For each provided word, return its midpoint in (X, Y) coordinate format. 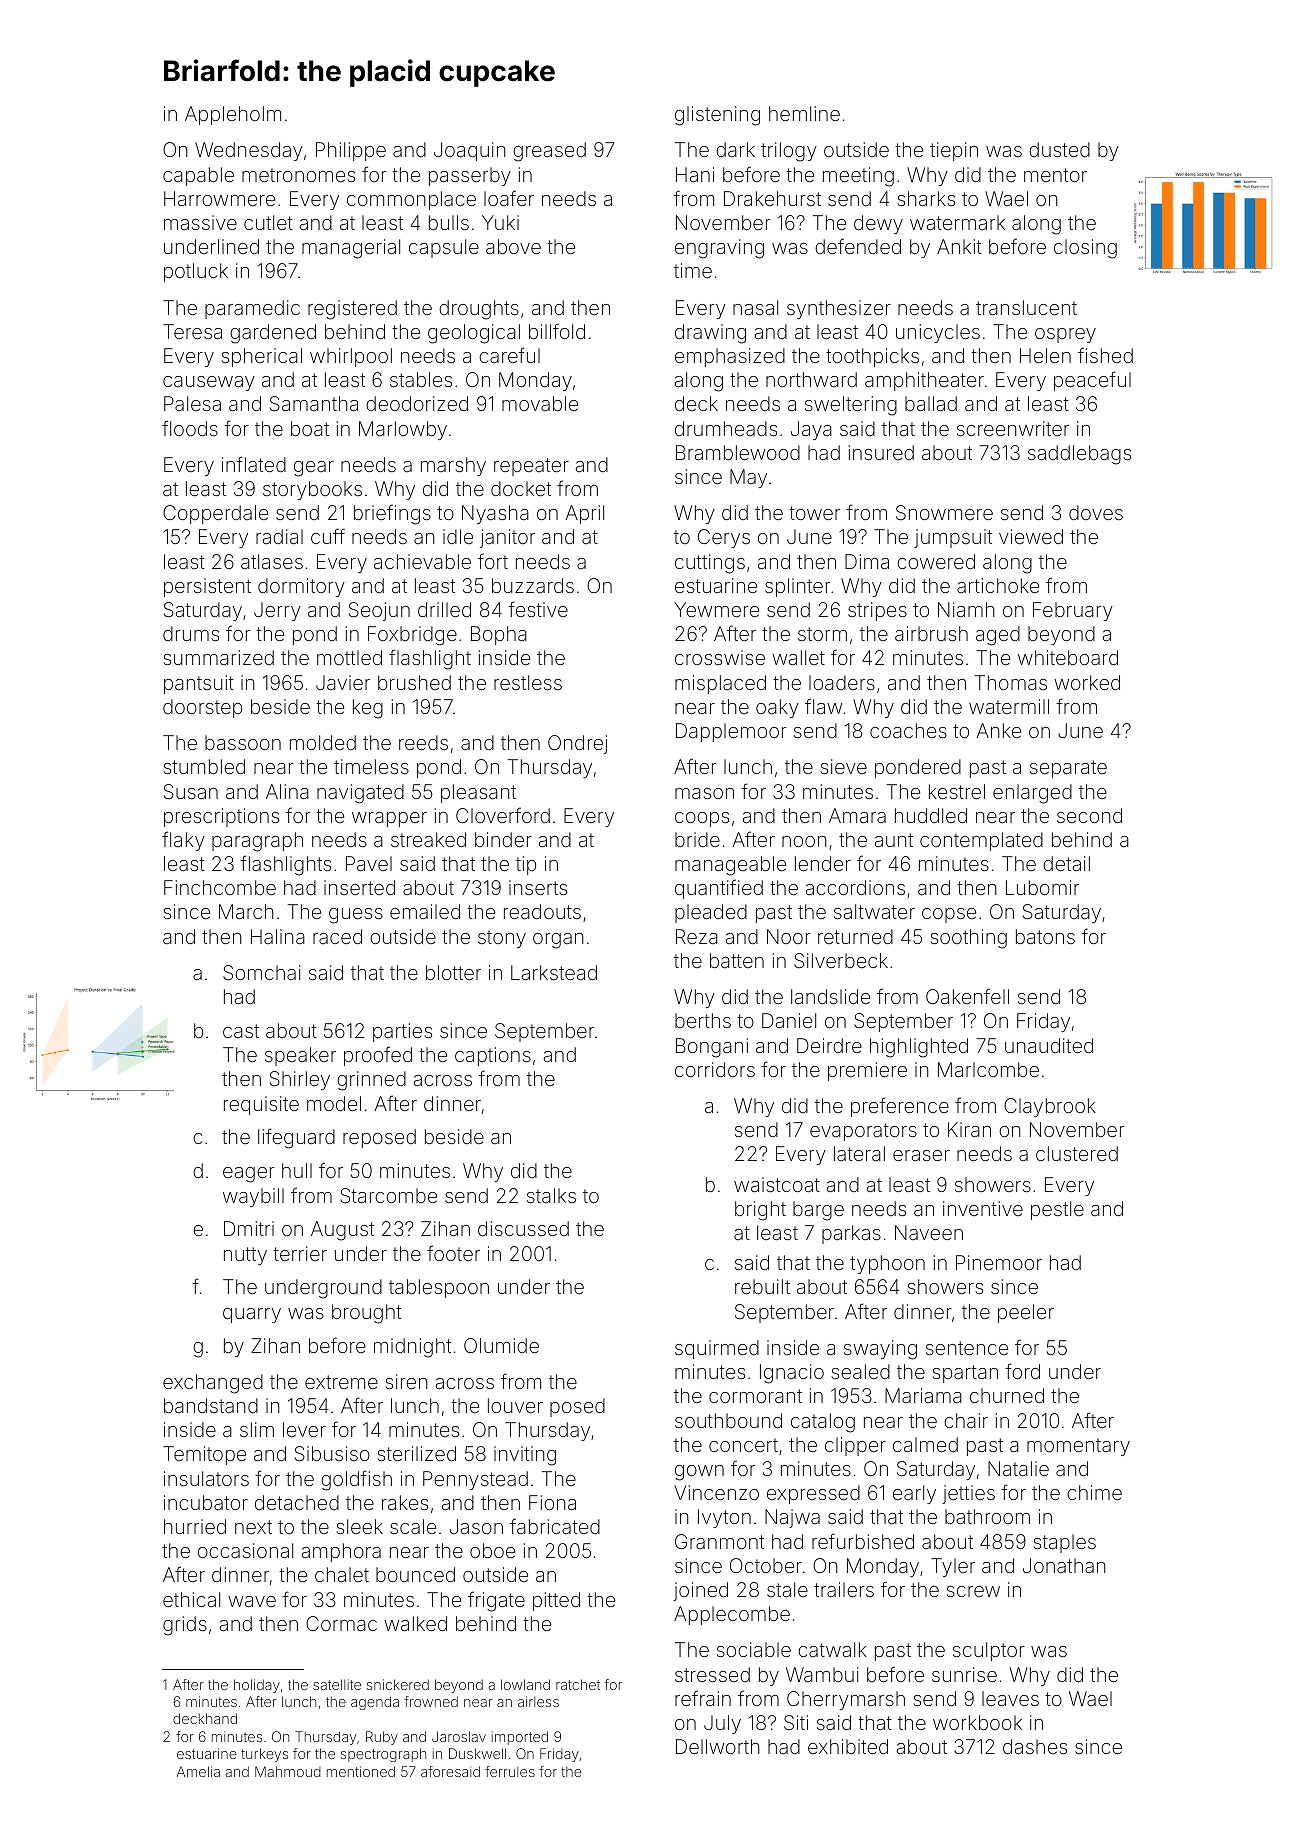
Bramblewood (738, 452)
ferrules (510, 1771)
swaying (880, 1350)
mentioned (361, 1771)
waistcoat (777, 1184)
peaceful (1092, 381)
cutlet (268, 222)
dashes (1035, 1746)
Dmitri (249, 1228)
